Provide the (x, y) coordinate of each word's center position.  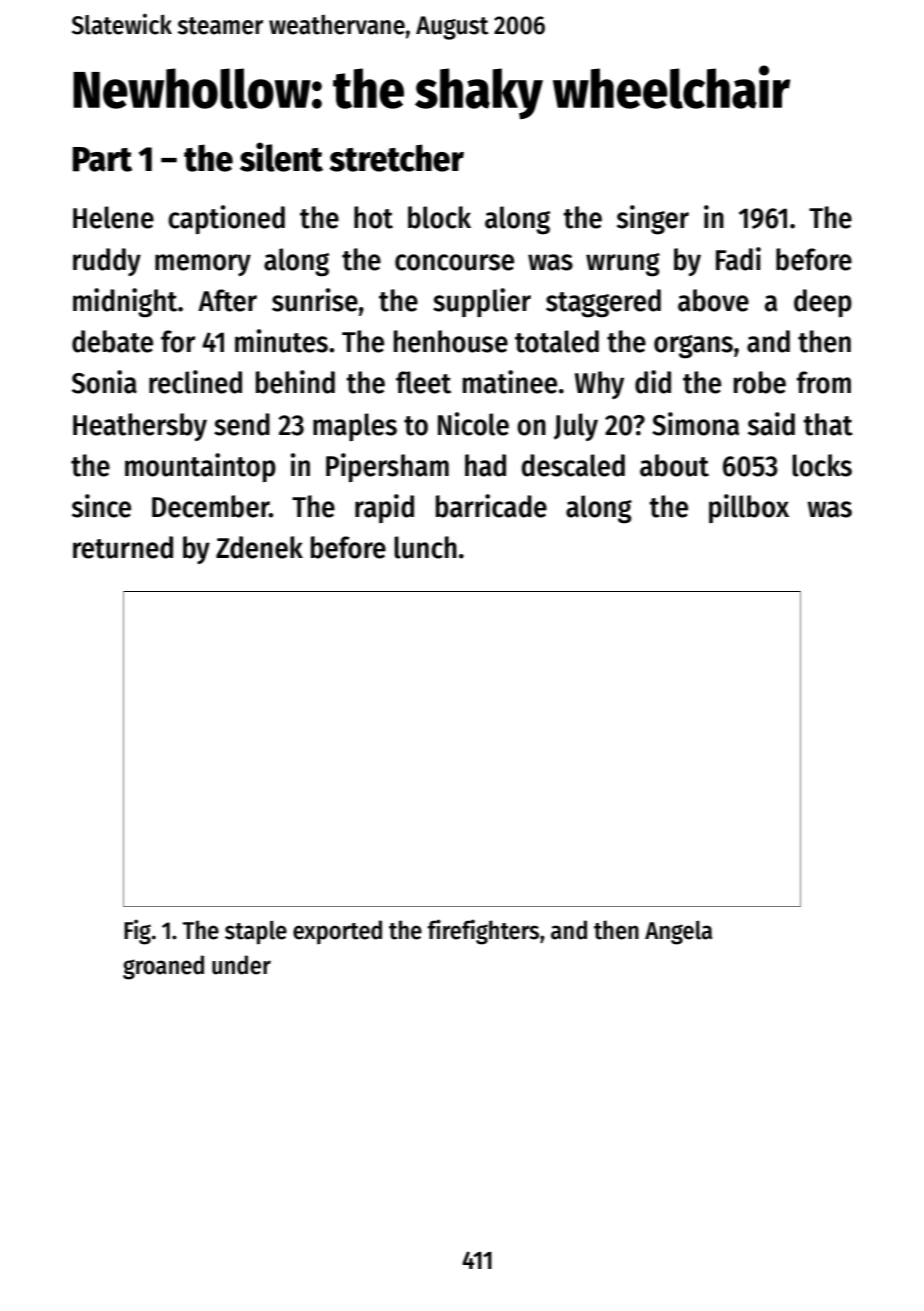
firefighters (483, 932)
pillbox (749, 508)
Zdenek (259, 547)
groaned (163, 967)
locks (822, 465)
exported (337, 932)
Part (102, 159)
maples (355, 427)
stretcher (396, 158)
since (101, 506)
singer (653, 220)
